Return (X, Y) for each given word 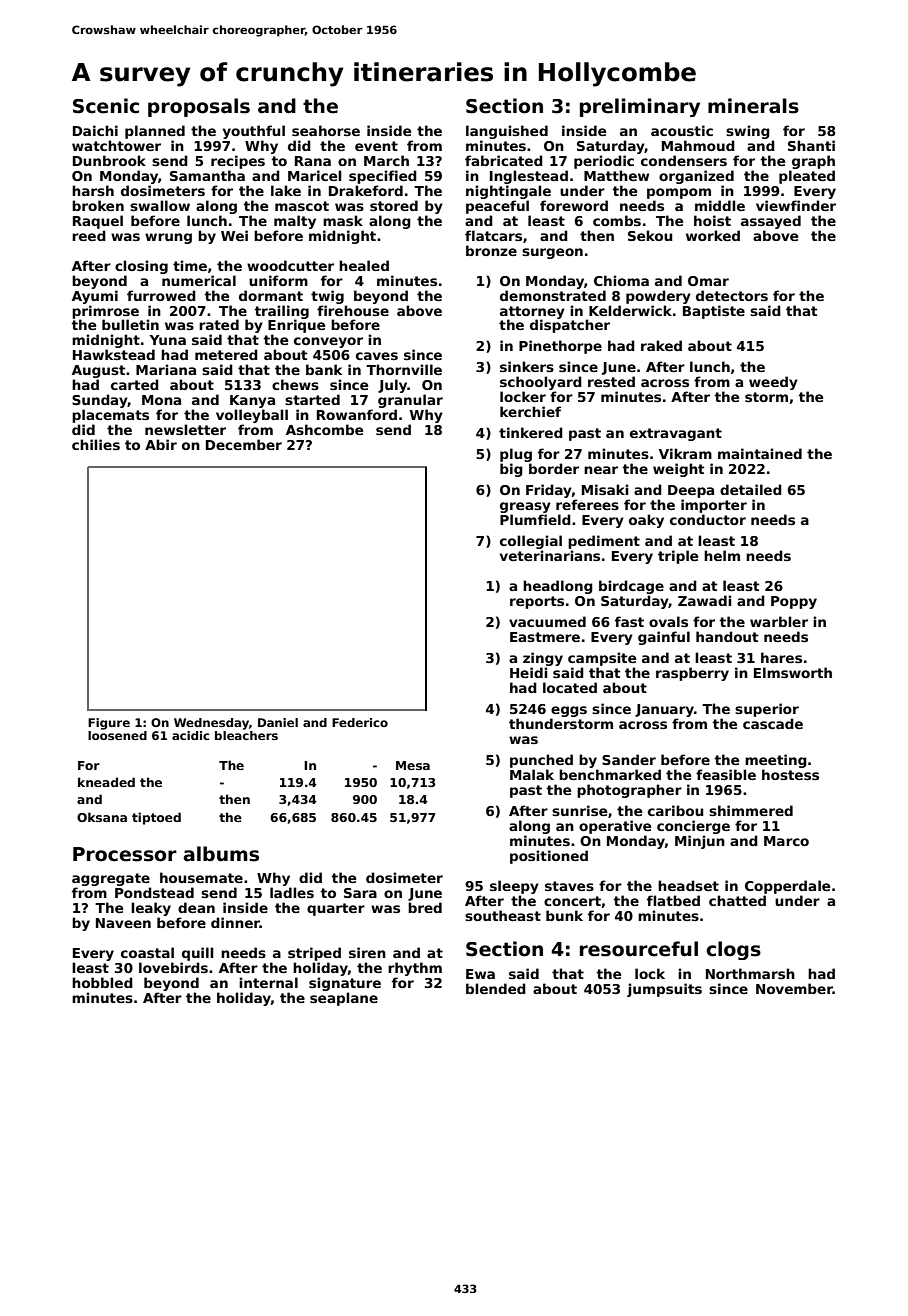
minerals (753, 106)
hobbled (102, 982)
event (376, 146)
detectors (732, 295)
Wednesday (211, 724)
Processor (125, 854)
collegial (531, 542)
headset (688, 885)
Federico (360, 722)
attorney (532, 312)
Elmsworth (793, 672)
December (244, 444)
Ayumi (95, 297)
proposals (199, 107)
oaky (646, 521)
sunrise (579, 810)
